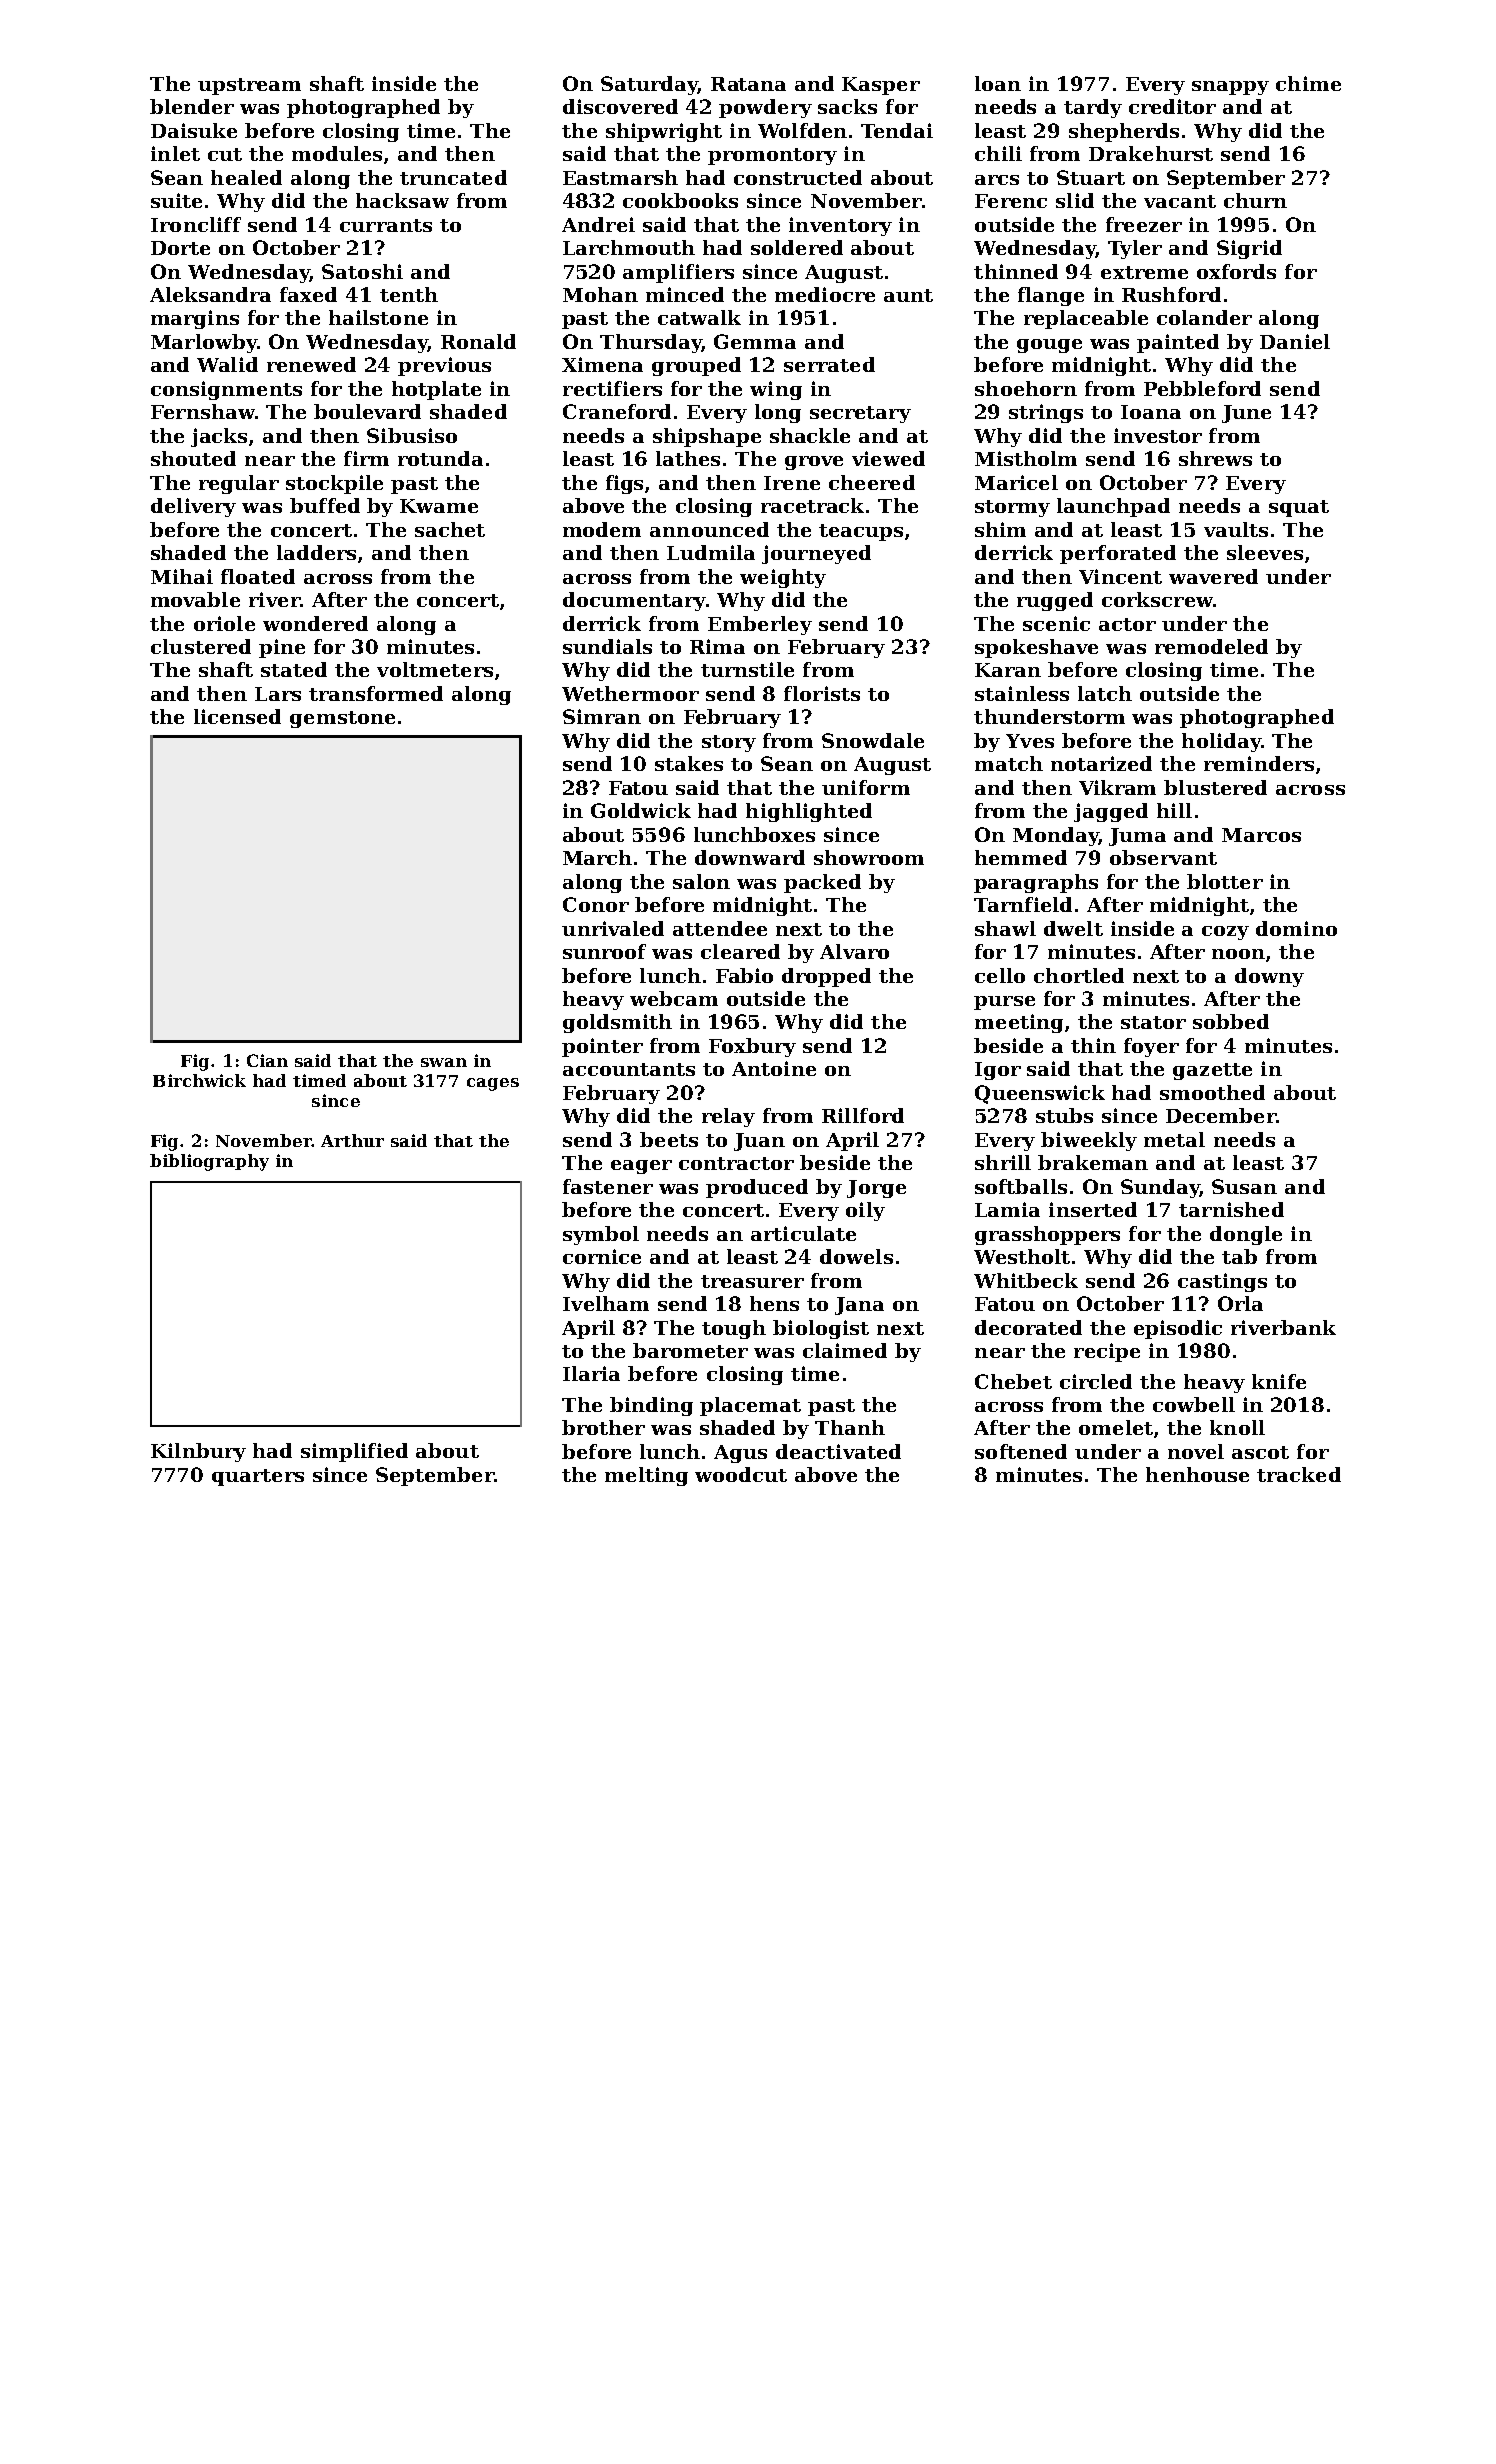 This image has height=2464, width=1496. What do you see at coordinates (444, 1062) in the image?
I see `swan` at bounding box center [444, 1062].
